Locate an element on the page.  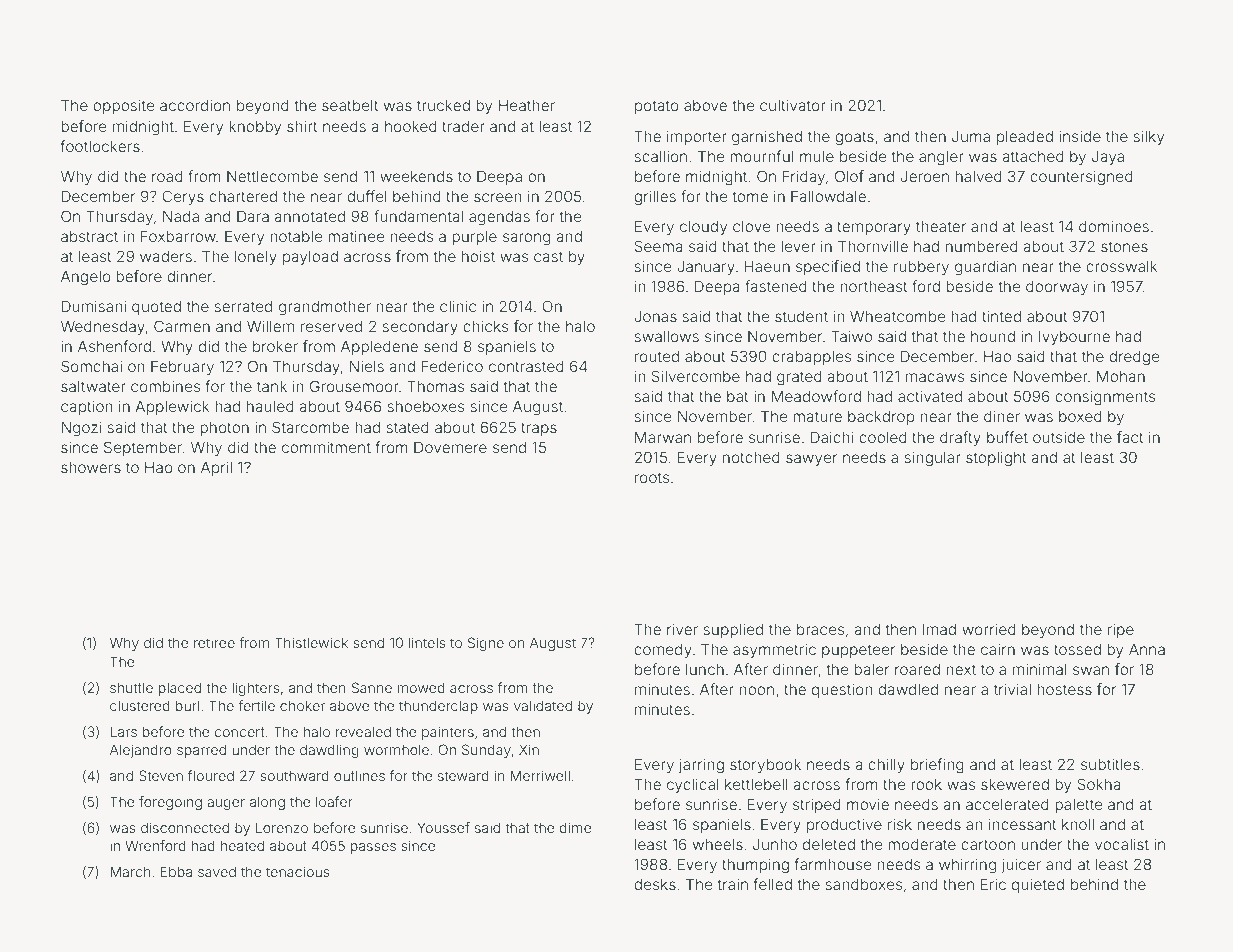
validated is located at coordinates (543, 705).
